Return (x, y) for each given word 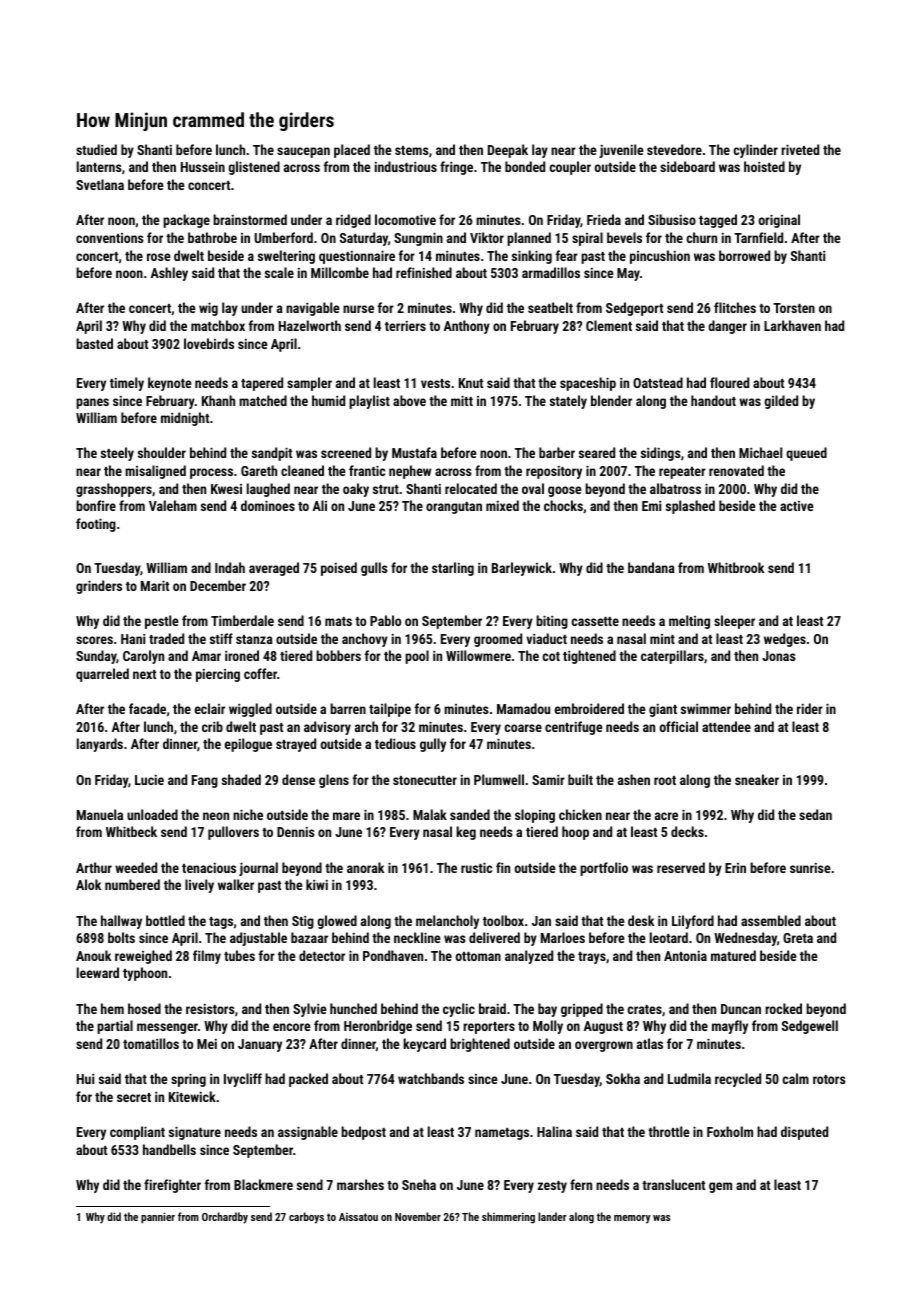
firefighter (172, 1186)
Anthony (467, 327)
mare (346, 816)
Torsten (794, 308)
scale (279, 272)
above (409, 400)
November (418, 1216)
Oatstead (658, 382)
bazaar (309, 937)
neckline (417, 937)
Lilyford (693, 922)
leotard (669, 937)
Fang (205, 781)
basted (94, 343)
